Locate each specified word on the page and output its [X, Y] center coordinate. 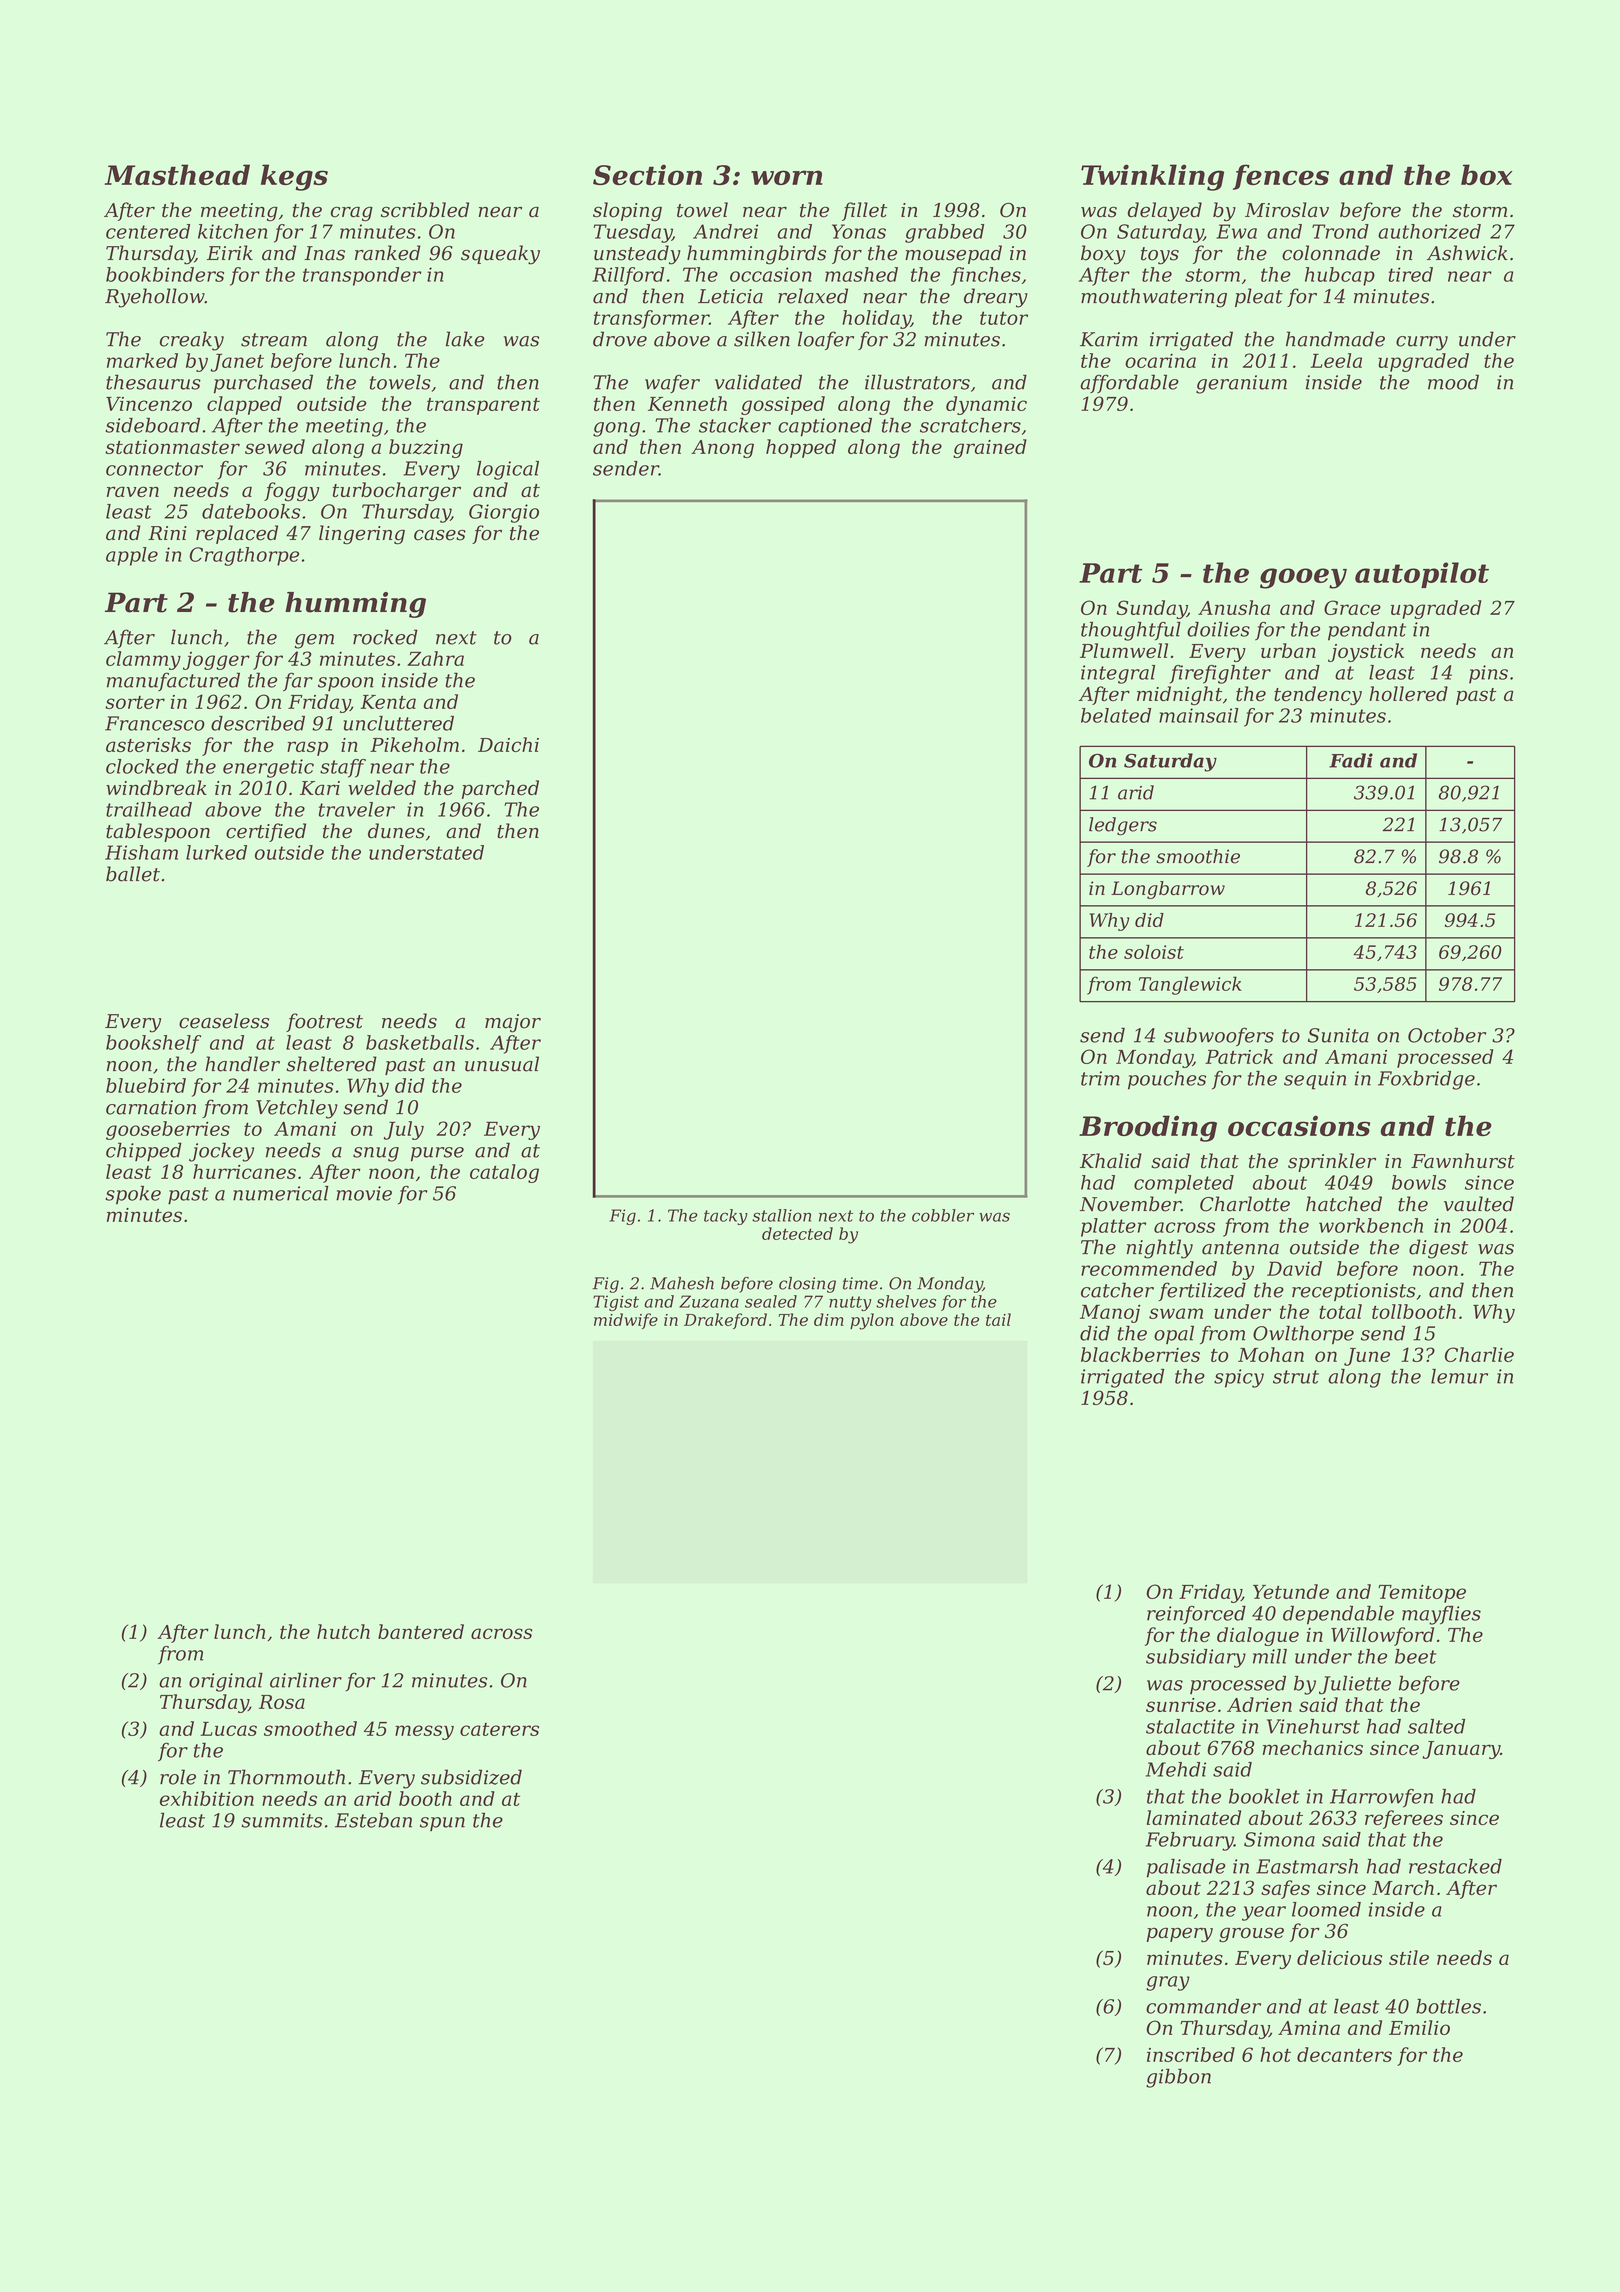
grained [990, 448]
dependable [1338, 1615]
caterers [499, 1729]
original [226, 1682]
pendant [1367, 631]
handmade [1335, 339]
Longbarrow [1168, 890]
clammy [143, 660]
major [513, 1023]
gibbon [1178, 2078]
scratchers [970, 425]
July [404, 1130]
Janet [237, 362]
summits [282, 1820]
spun [442, 1824]
